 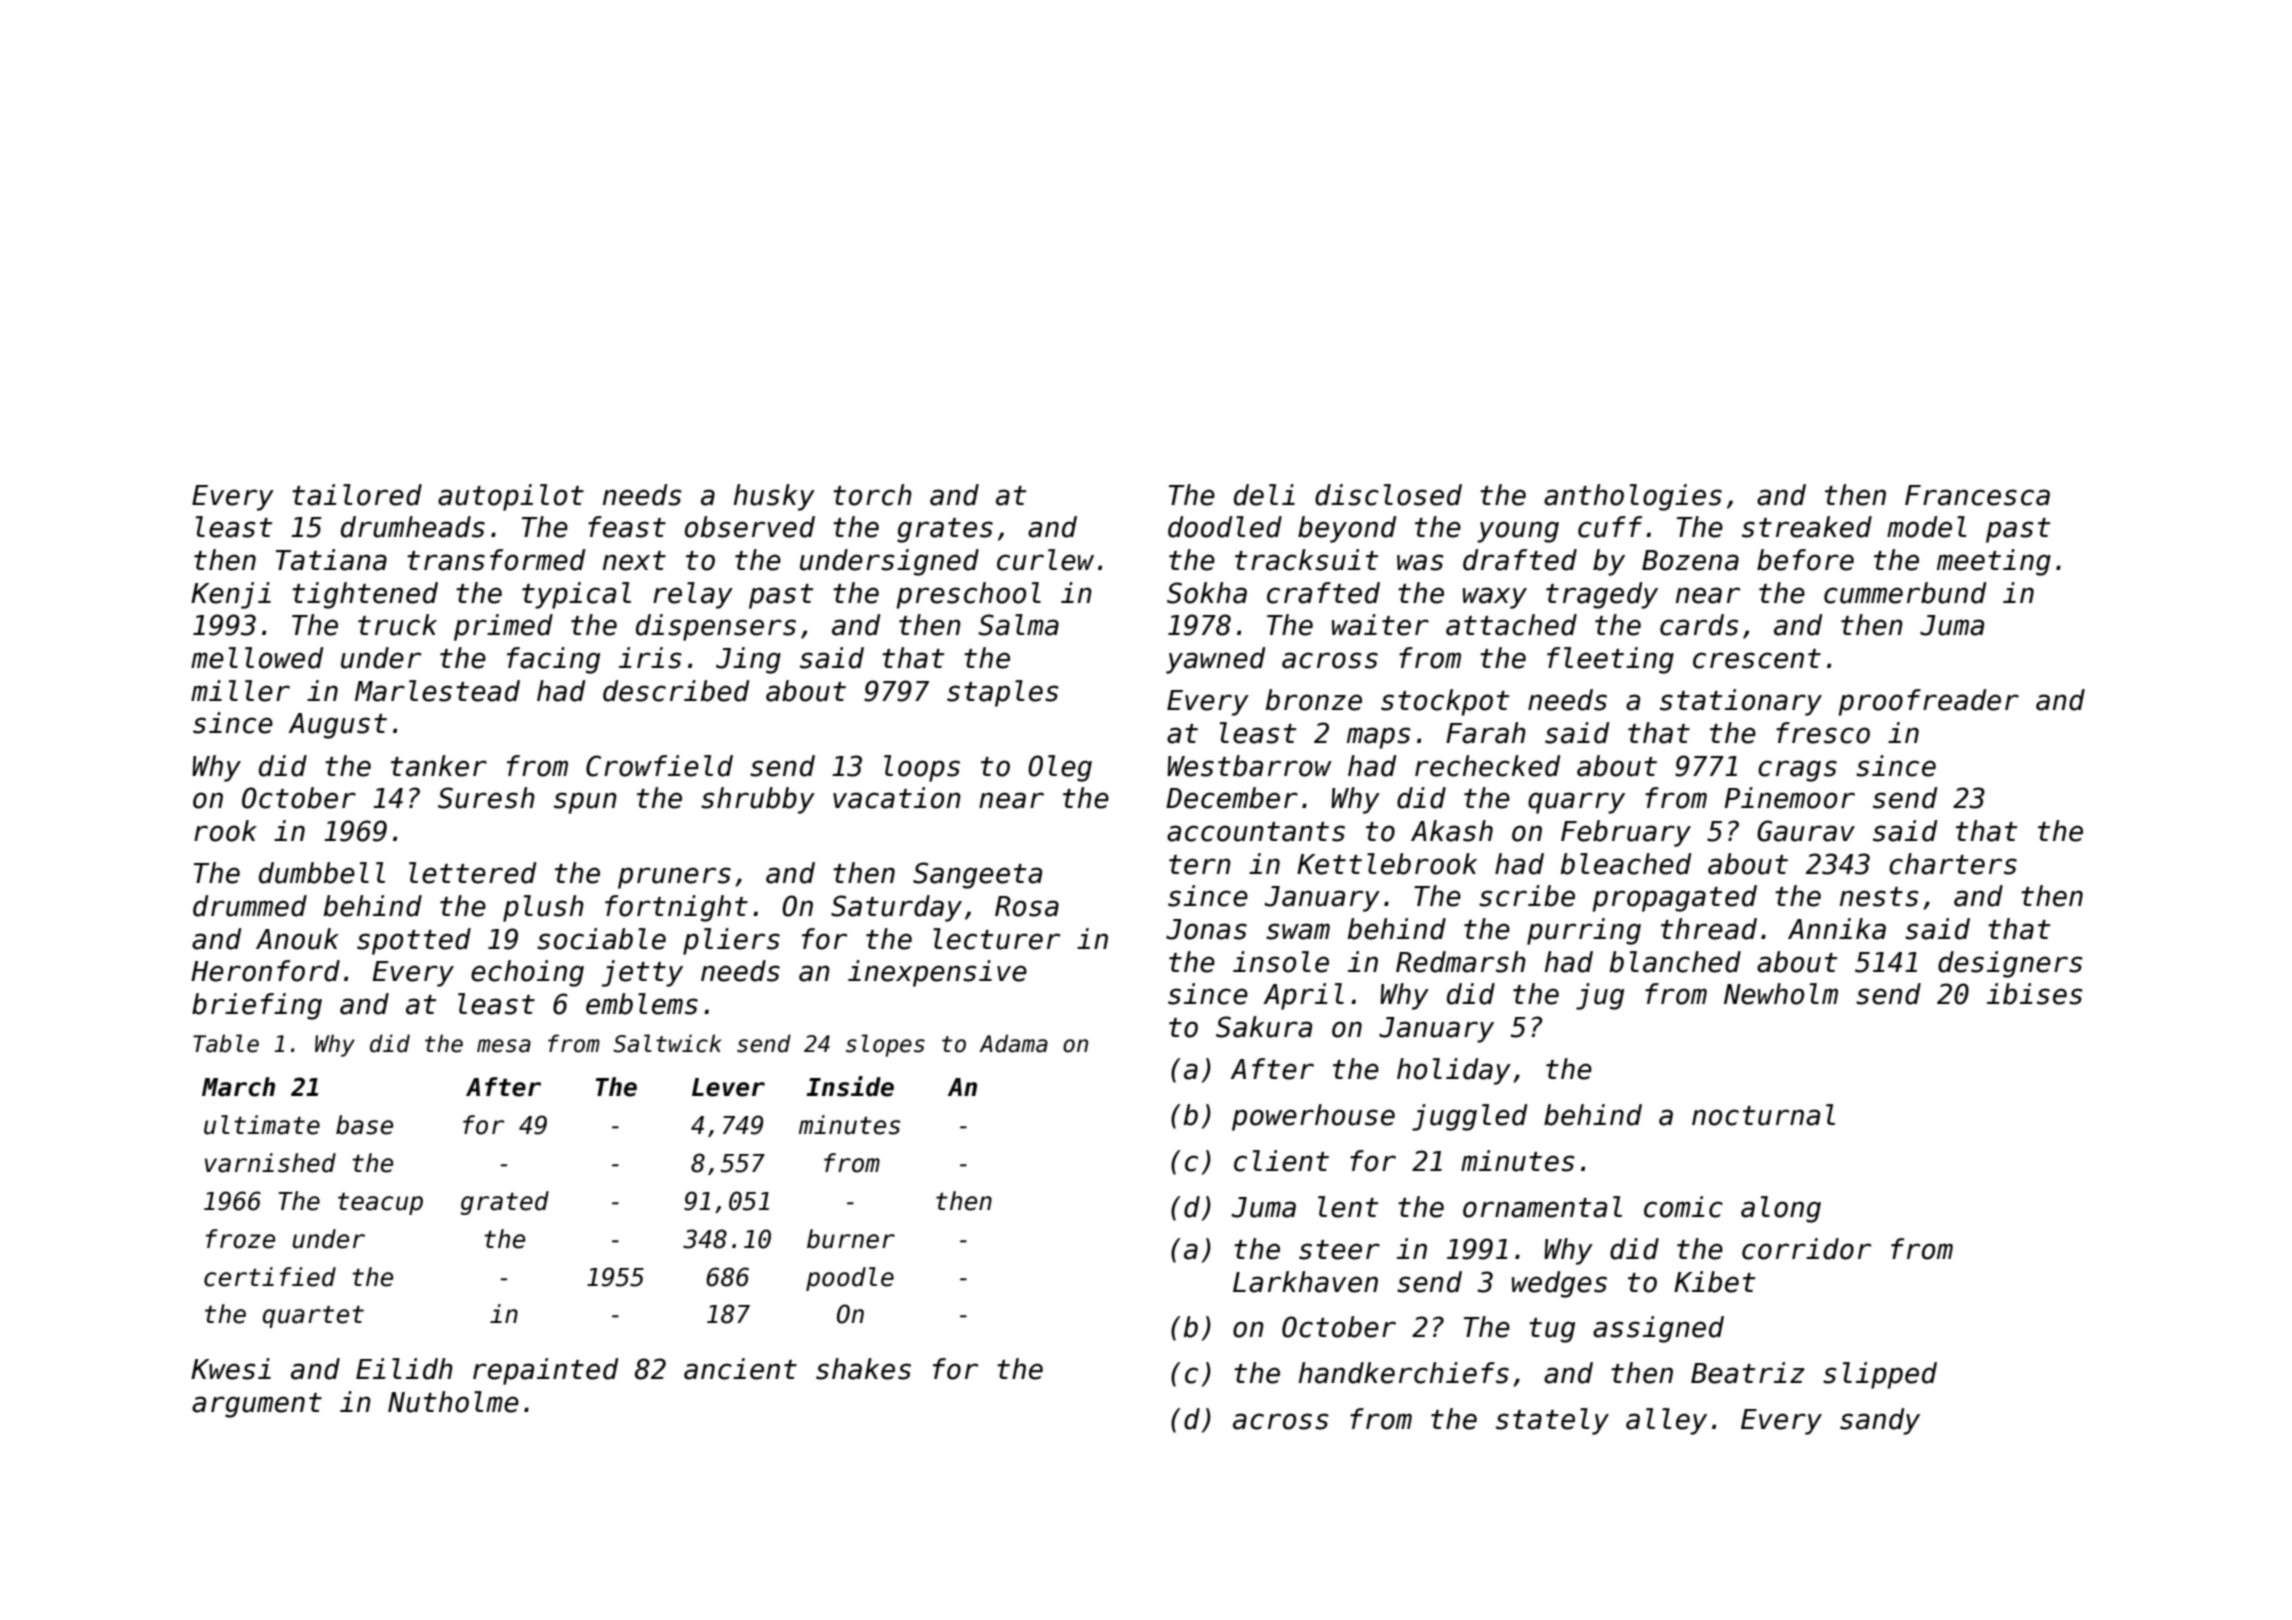 I want to click on corridor, so click(x=1806, y=1249).
